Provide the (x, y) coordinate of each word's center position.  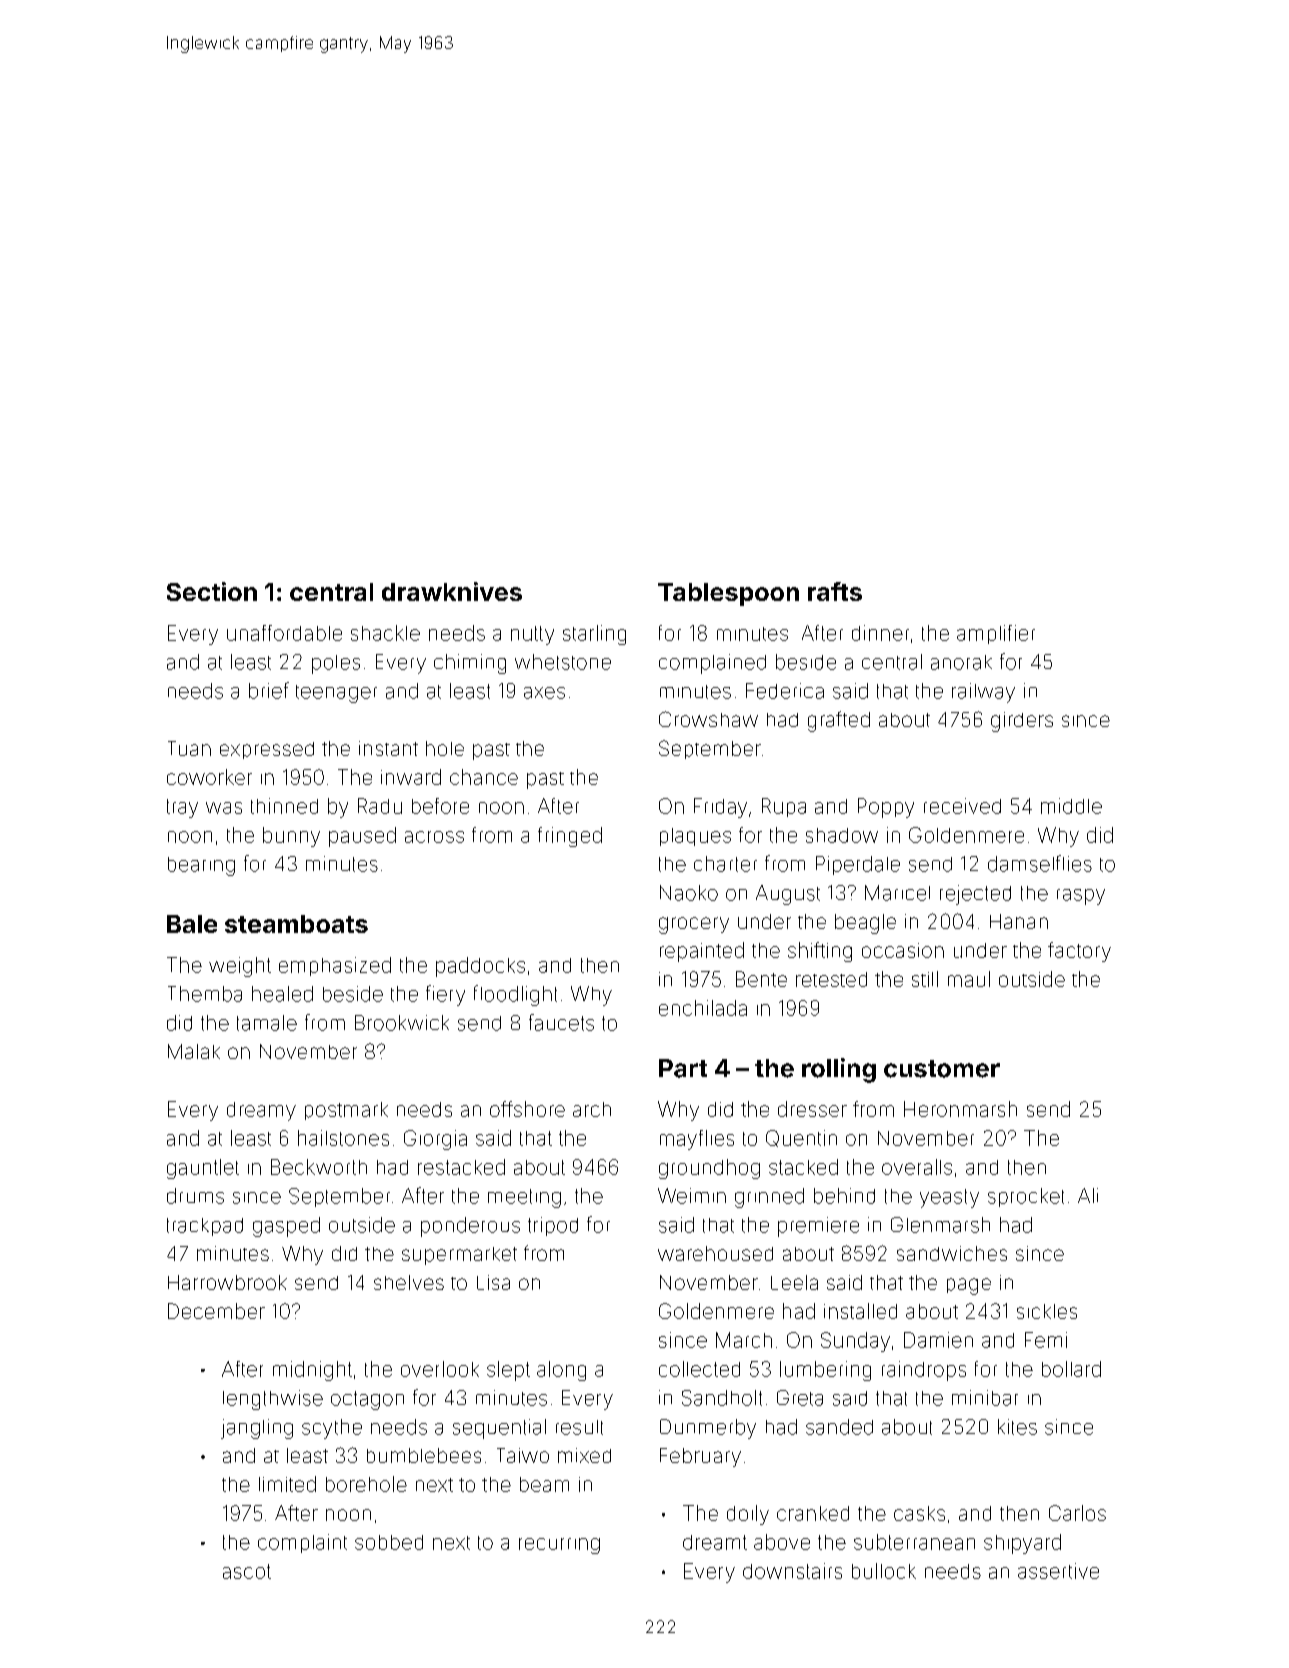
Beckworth (319, 1167)
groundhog (709, 1169)
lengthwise (273, 1400)
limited (287, 1484)
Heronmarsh (960, 1109)
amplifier (996, 634)
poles (336, 664)
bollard (1071, 1369)
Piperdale (858, 865)
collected (699, 1369)
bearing (201, 866)
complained (712, 664)
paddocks (480, 967)
